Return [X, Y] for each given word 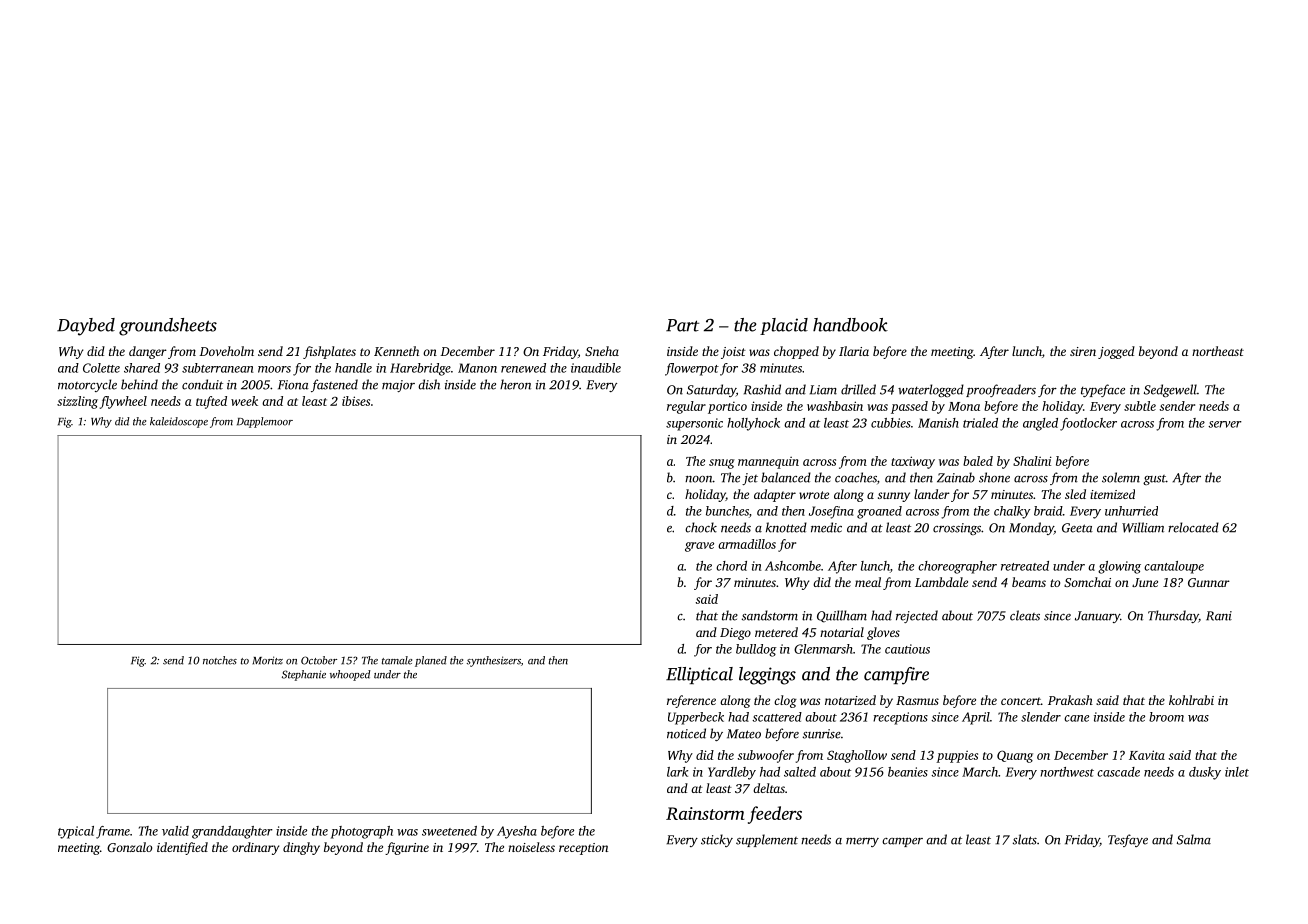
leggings [767, 676]
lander [932, 494]
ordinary [255, 848]
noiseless [531, 847]
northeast [1218, 351]
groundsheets [168, 327]
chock [701, 527]
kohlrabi [1191, 700]
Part [682, 325]
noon [699, 479]
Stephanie [304, 675]
